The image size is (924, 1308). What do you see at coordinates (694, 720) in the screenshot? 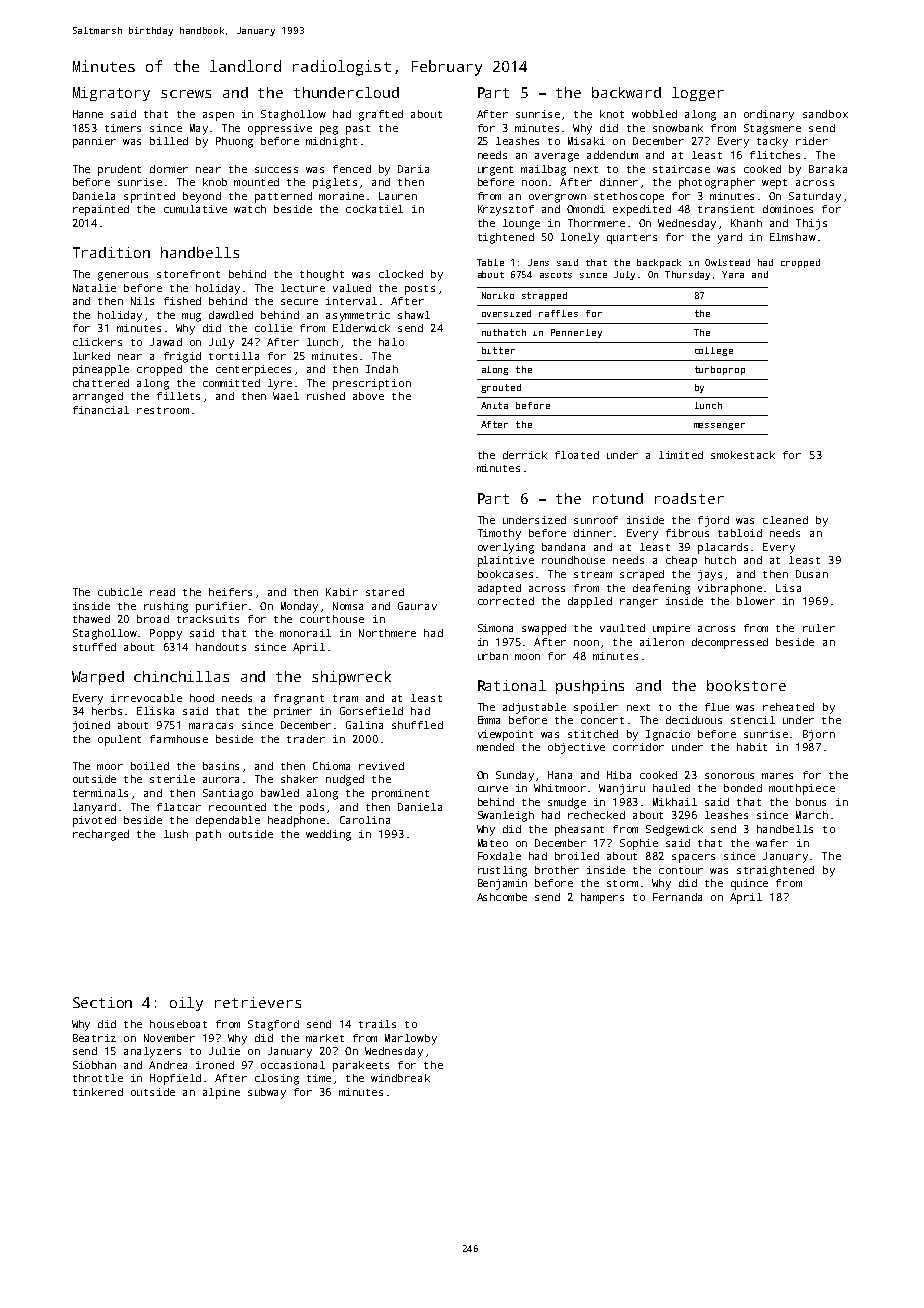
I see `deciduous` at bounding box center [694, 720].
